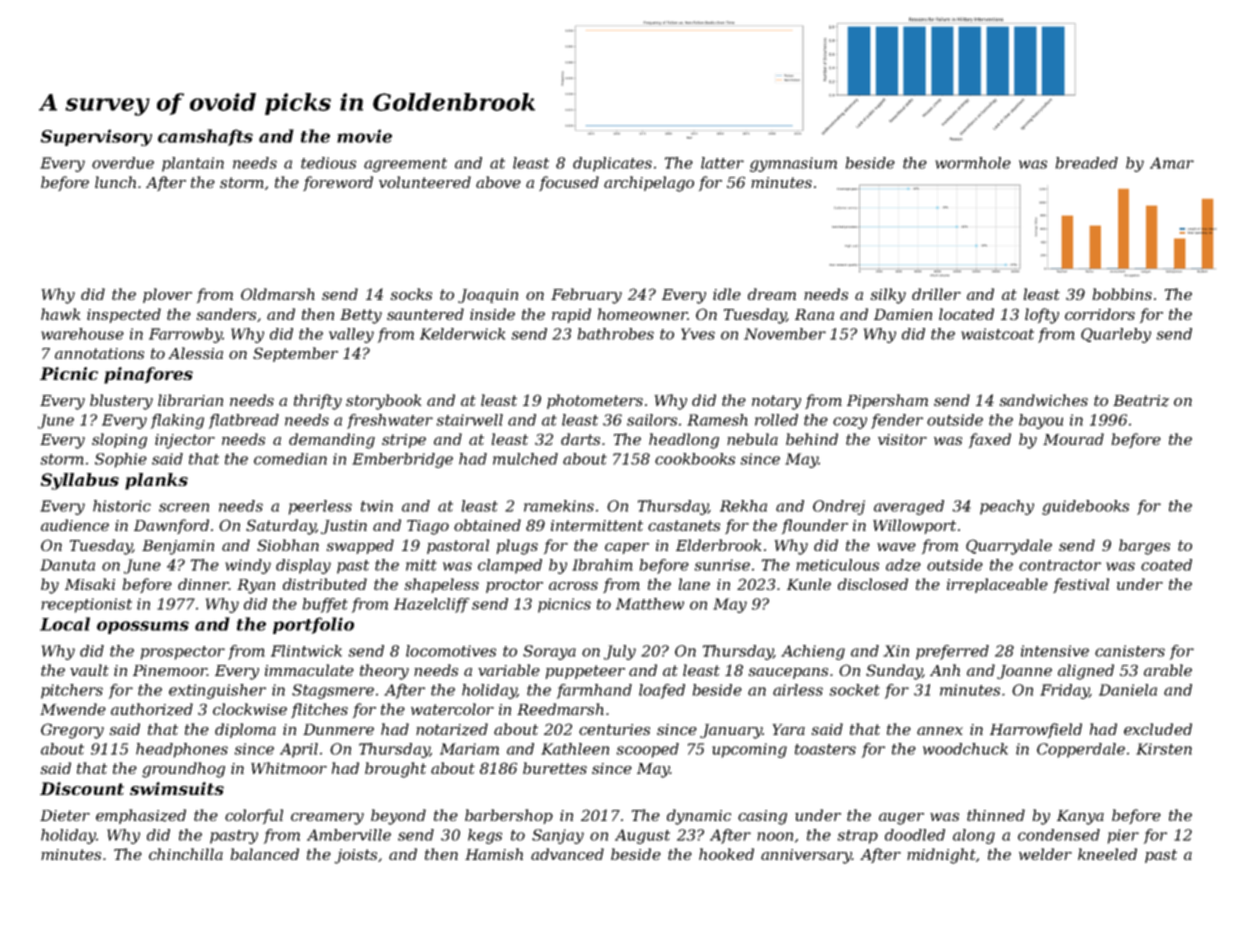 This page has height=952, width=1233. What do you see at coordinates (1107, 854) in the page?
I see `kneeled` at bounding box center [1107, 854].
